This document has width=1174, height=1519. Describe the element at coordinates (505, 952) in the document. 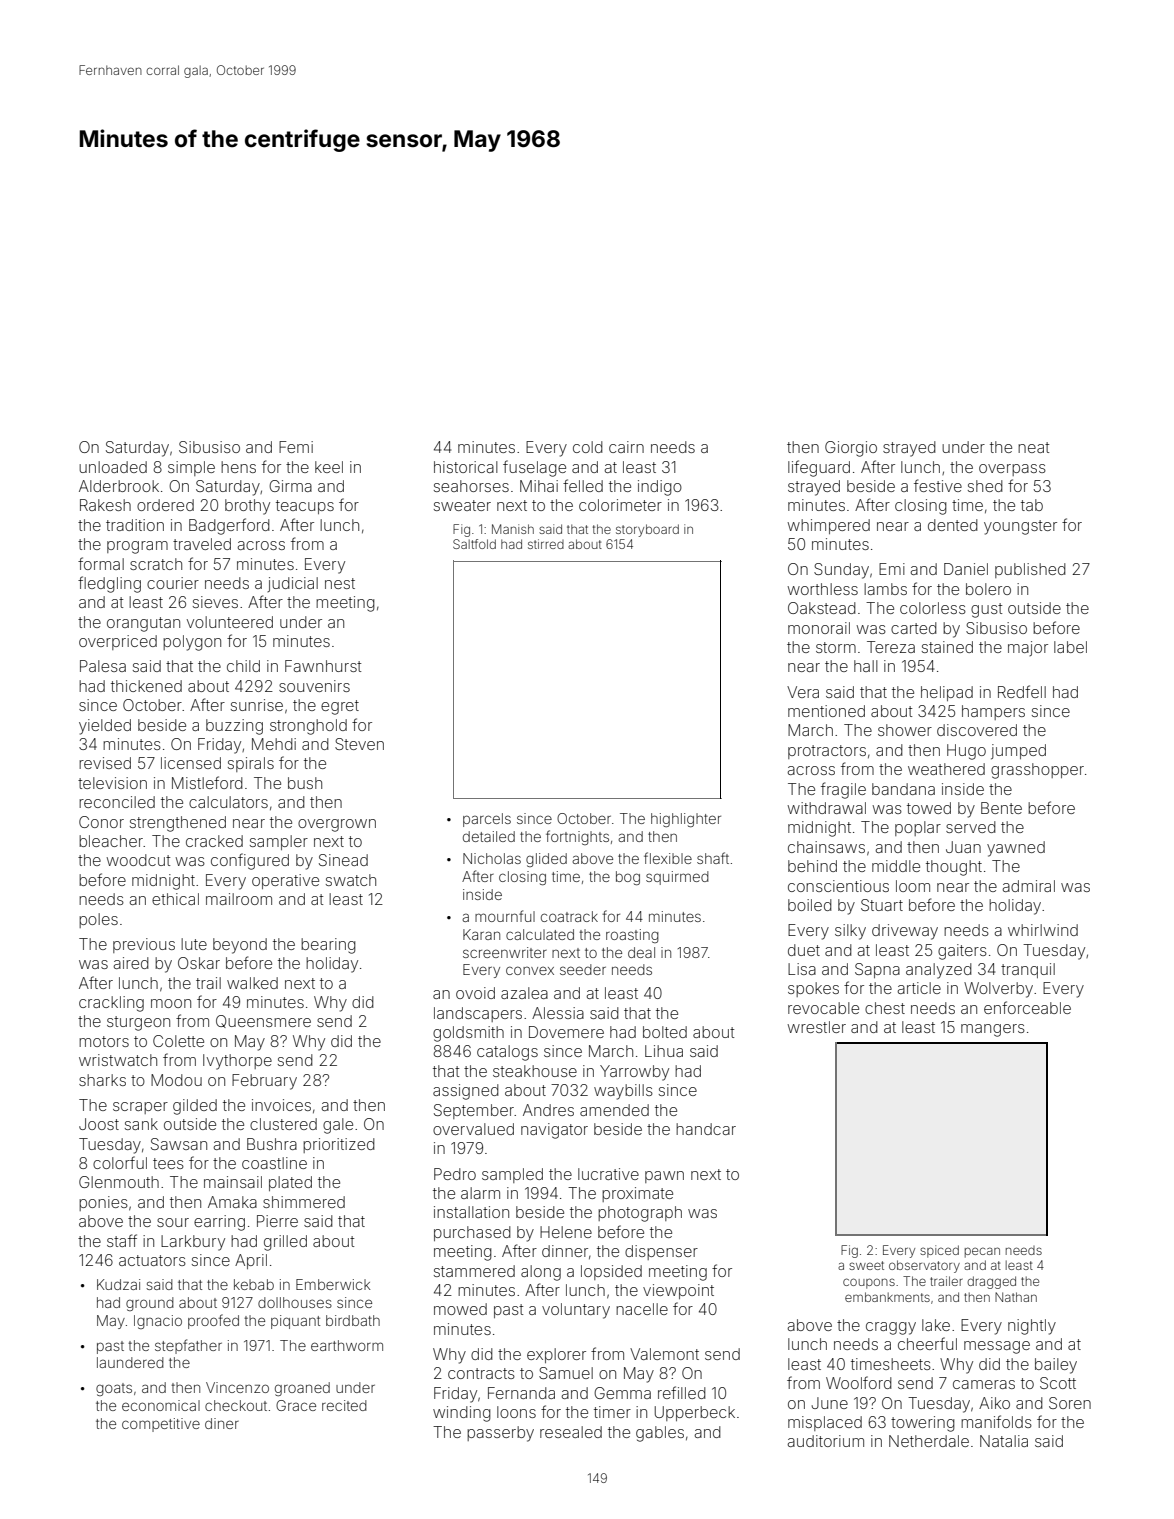

I see `screenwriter` at that location.
